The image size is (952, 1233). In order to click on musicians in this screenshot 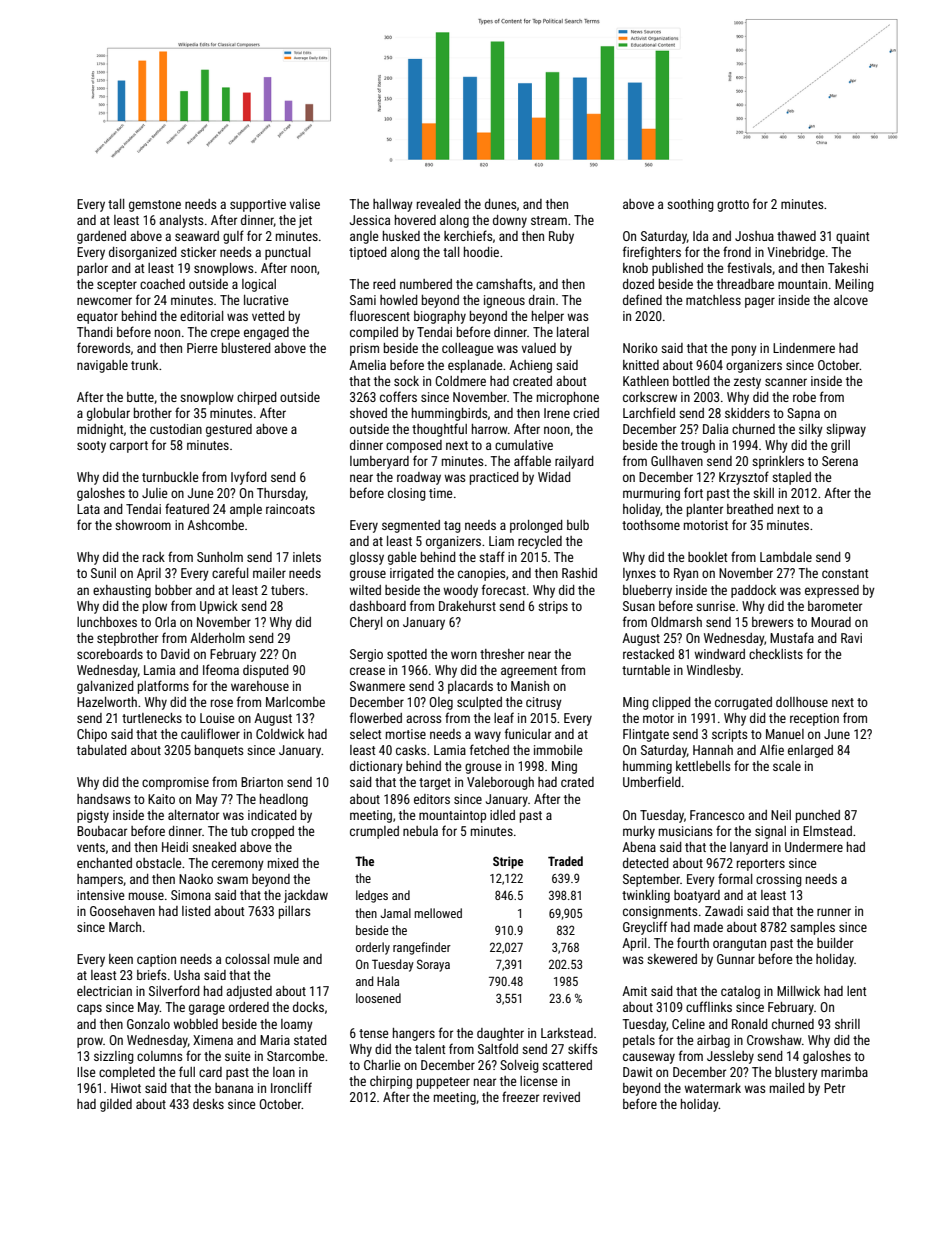, I will do `click(685, 831)`.
